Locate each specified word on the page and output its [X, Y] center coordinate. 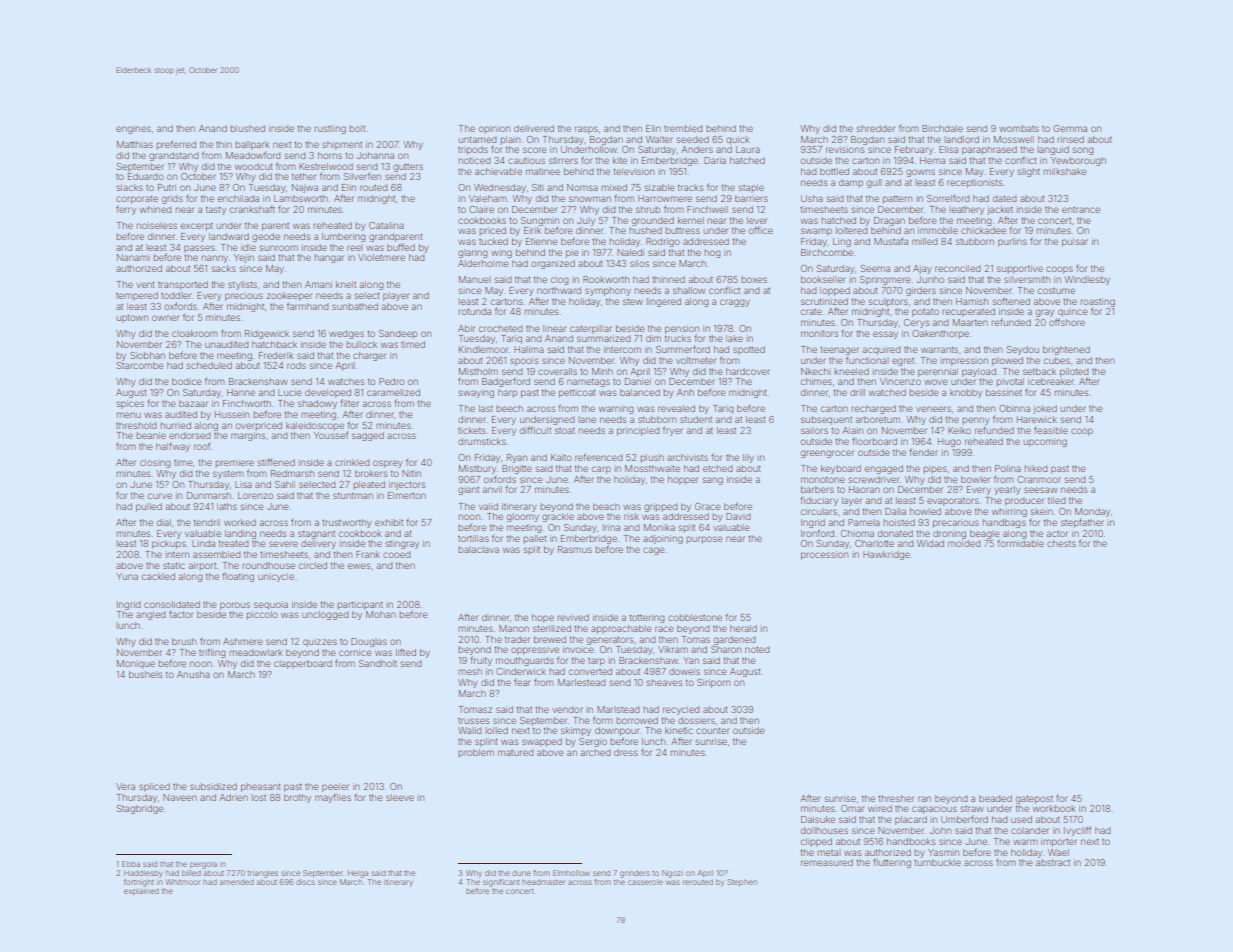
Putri [167, 187]
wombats [1019, 128]
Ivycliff [1077, 831]
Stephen [742, 882]
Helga [358, 874]
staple [751, 188]
